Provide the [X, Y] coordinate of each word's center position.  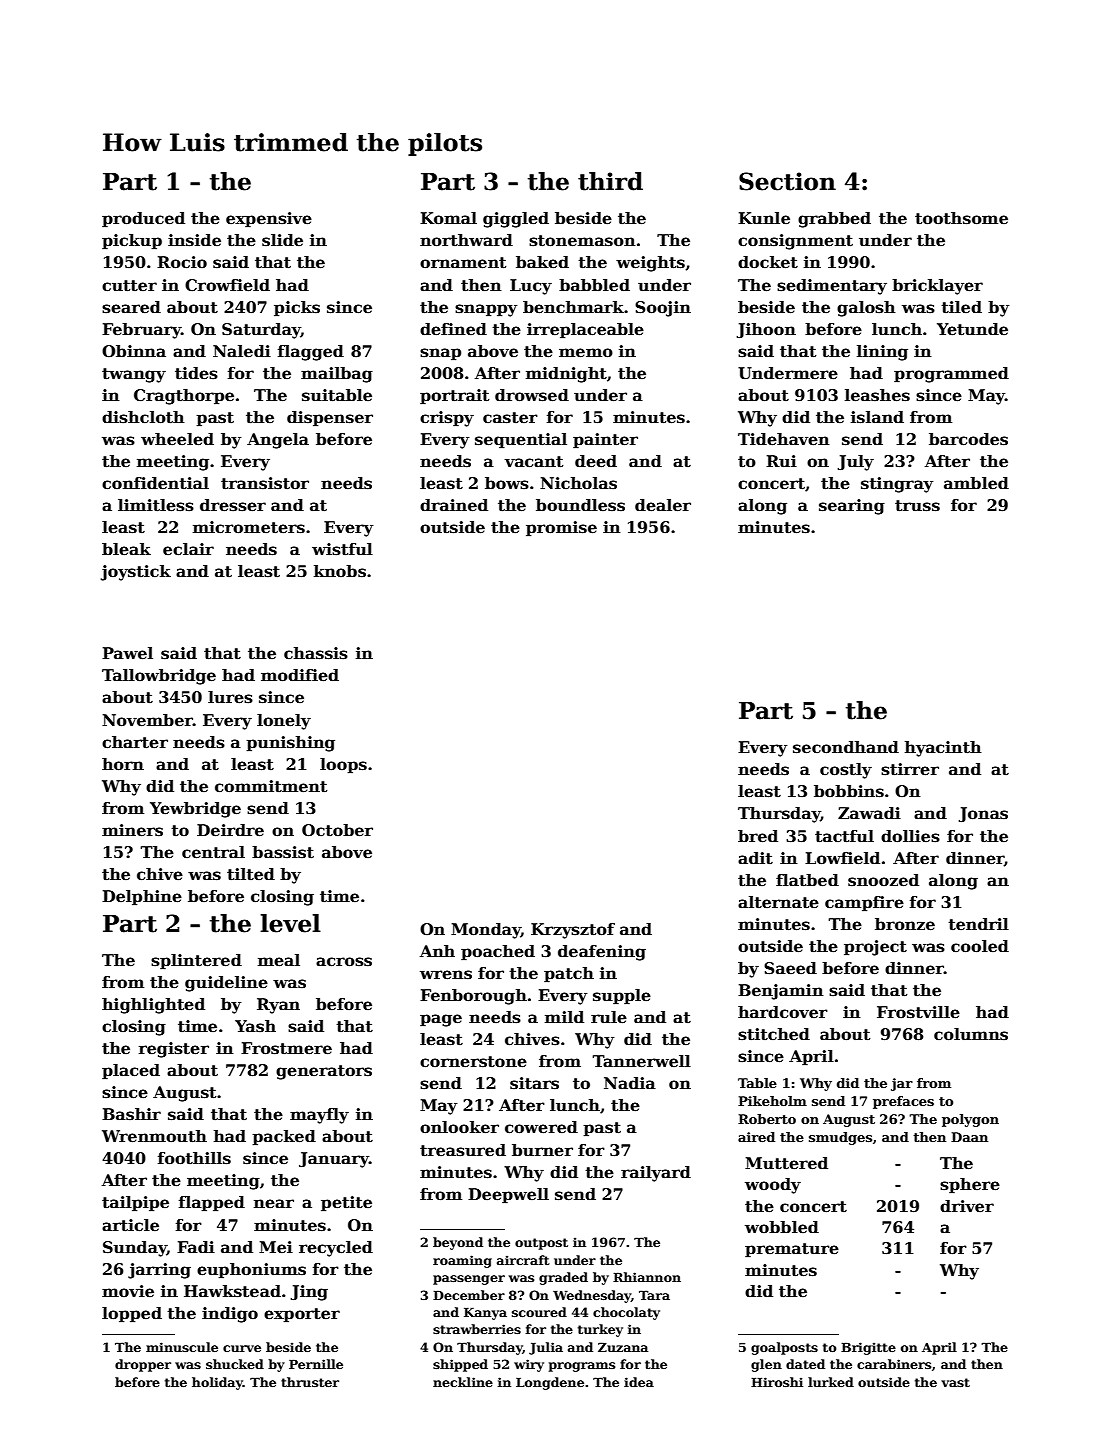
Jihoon [766, 330]
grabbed [834, 220]
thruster [310, 1382]
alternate [778, 902]
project [875, 948]
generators [324, 1072]
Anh [437, 951]
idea [639, 1382]
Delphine [142, 898]
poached [498, 953]
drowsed [532, 395]
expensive [269, 220]
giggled [516, 220]
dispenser [330, 419]
